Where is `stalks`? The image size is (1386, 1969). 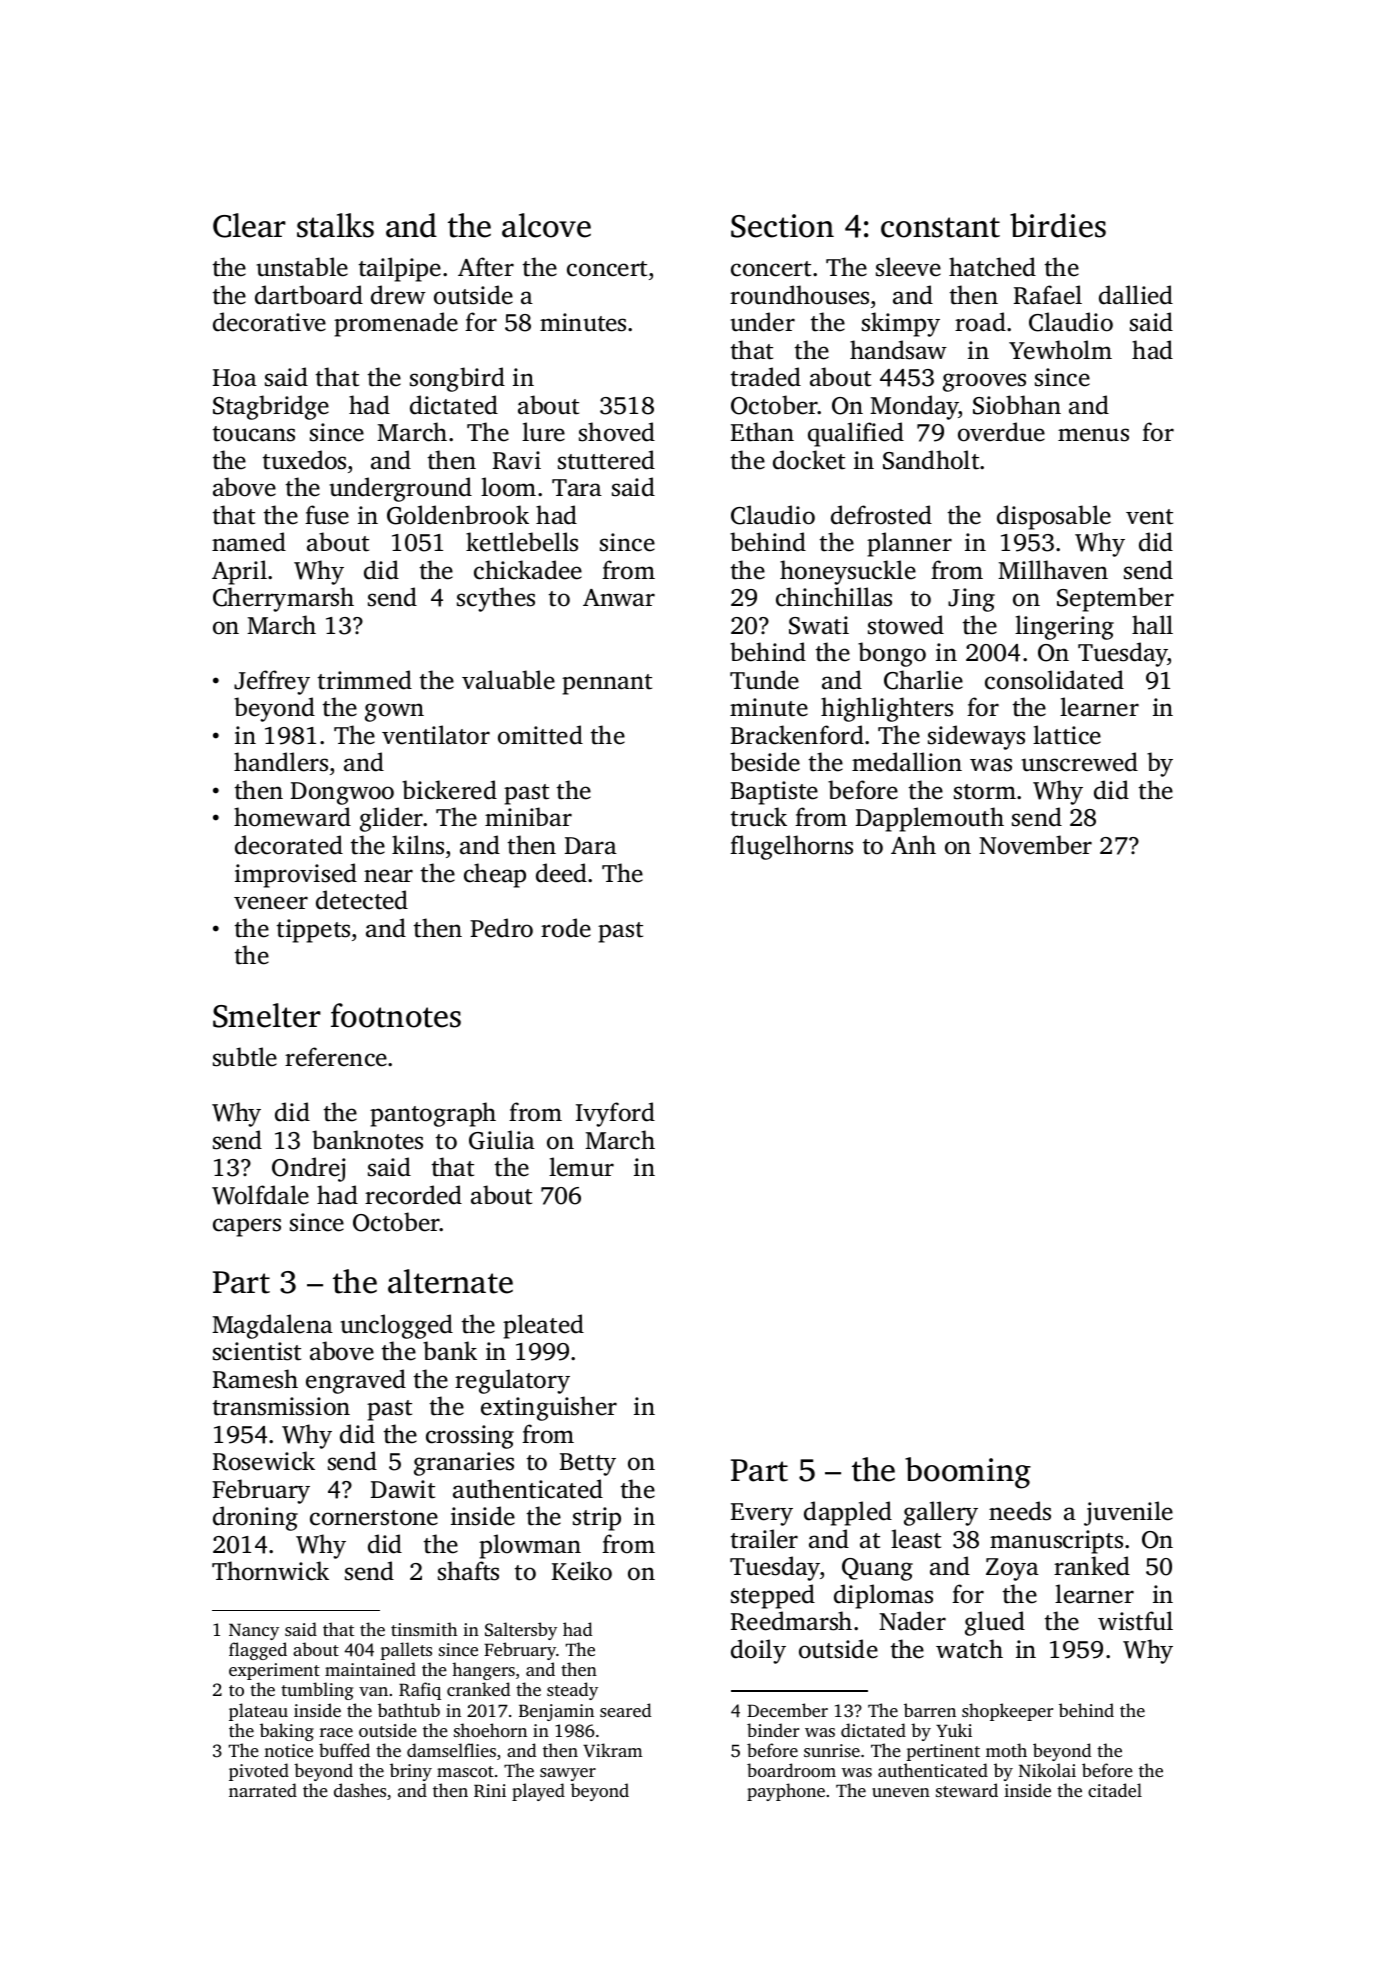
stalks is located at coordinates (335, 225).
